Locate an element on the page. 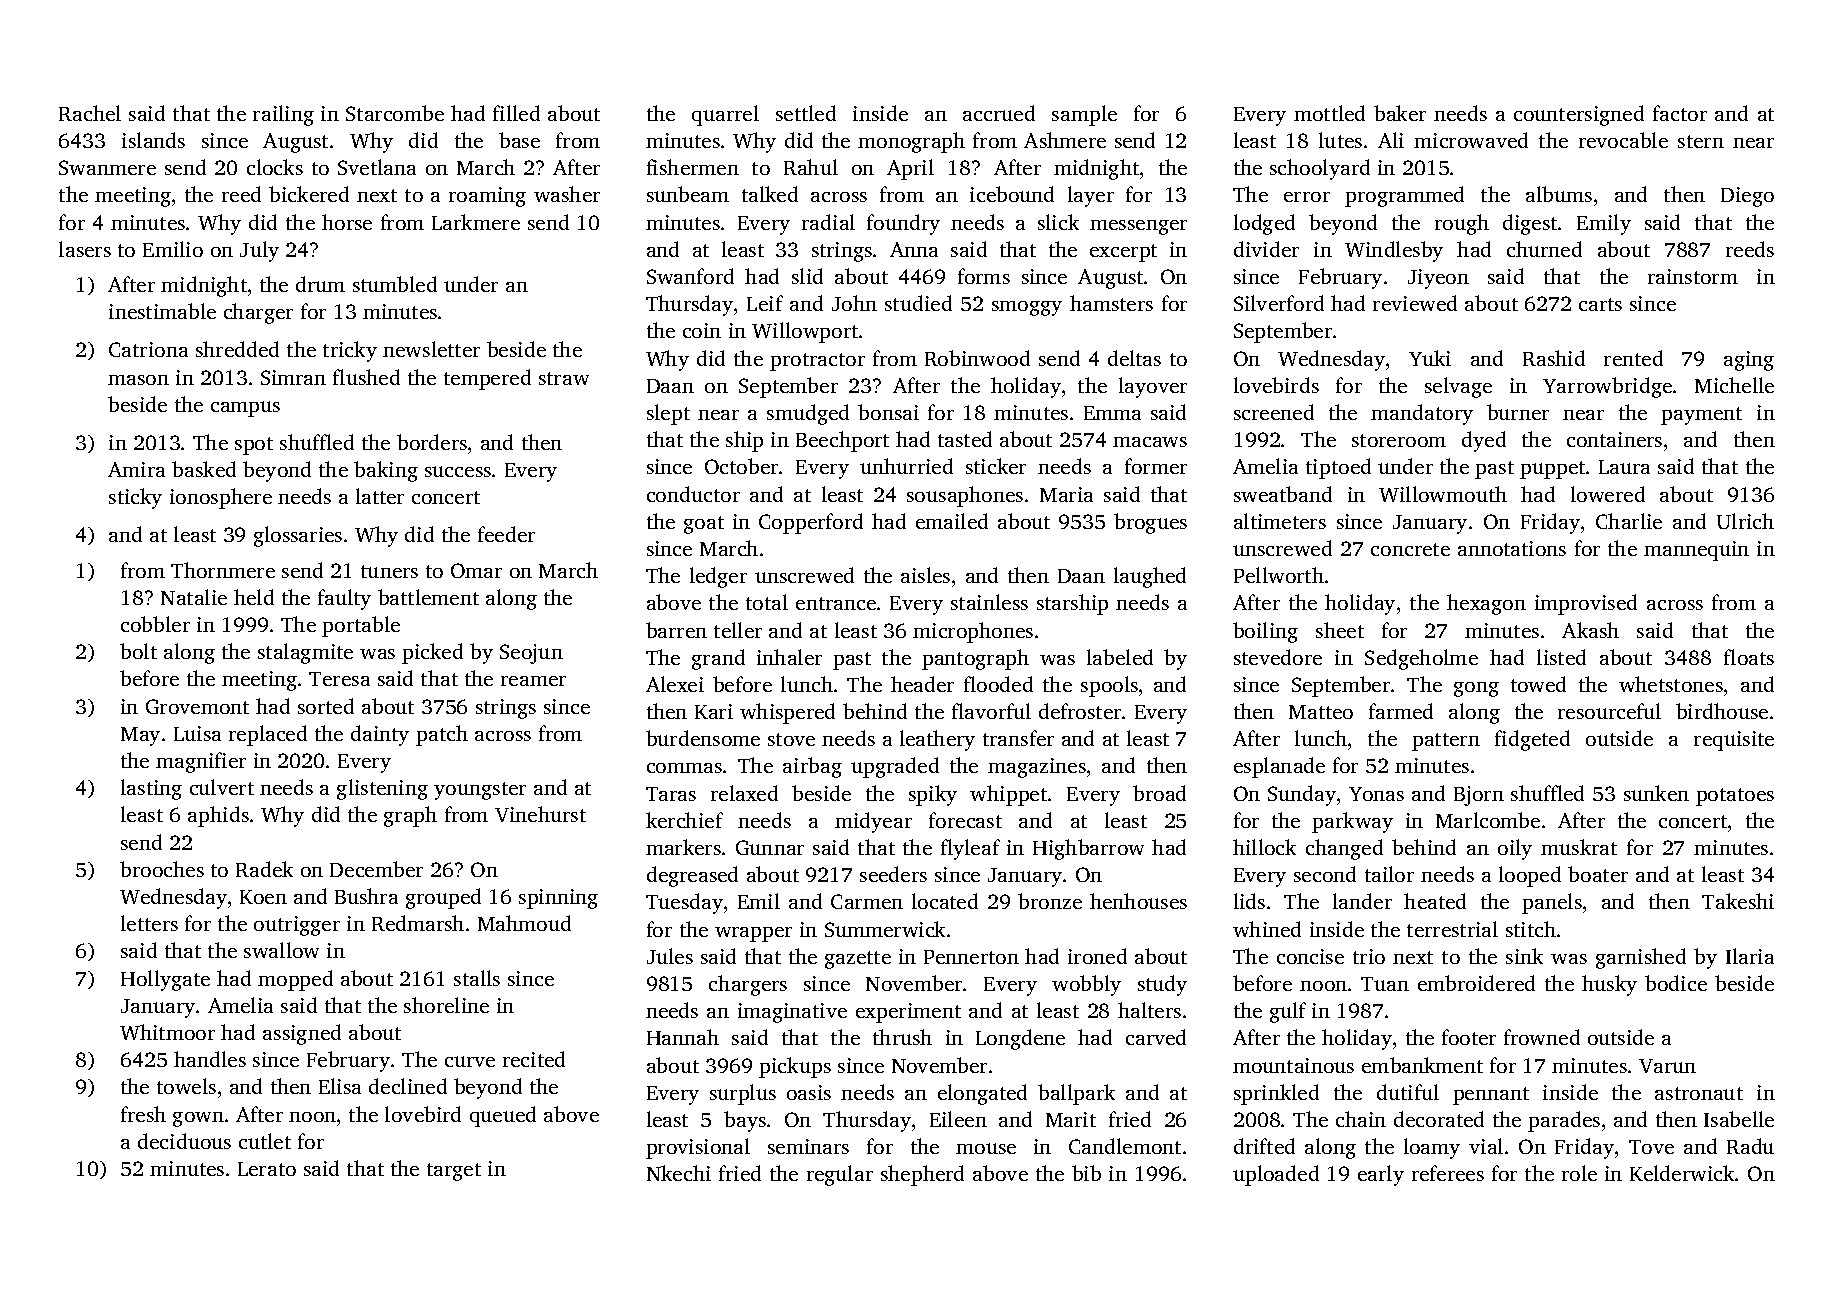 This document has width=1834, height=1297. sticker is located at coordinates (996, 466).
